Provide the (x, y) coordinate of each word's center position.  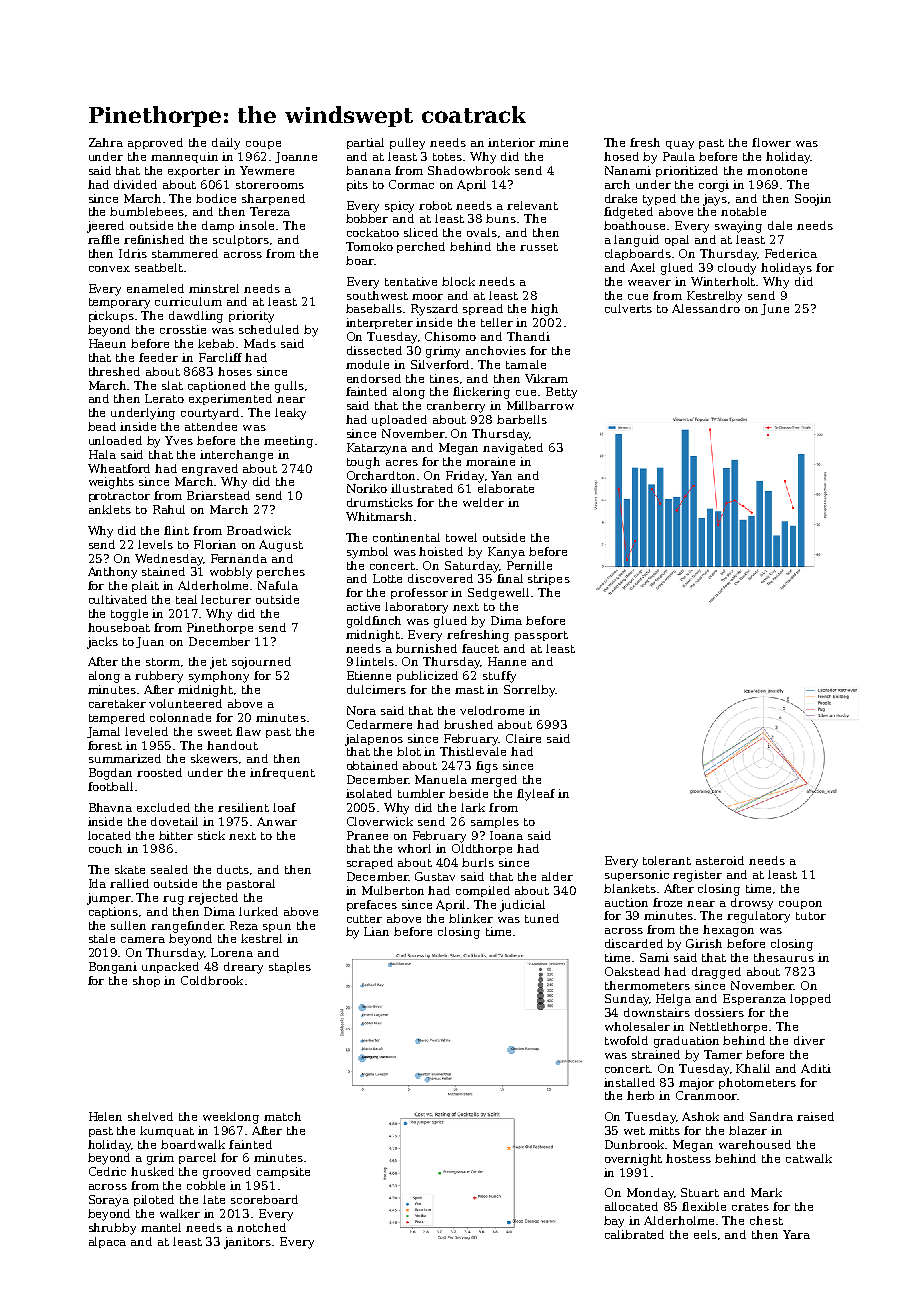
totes (447, 157)
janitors (247, 1243)
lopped (810, 999)
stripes (549, 579)
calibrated (634, 1234)
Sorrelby (530, 691)
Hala (102, 454)
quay (680, 145)
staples (290, 967)
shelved (150, 1116)
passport (541, 636)
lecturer (226, 599)
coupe (263, 145)
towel (461, 537)
